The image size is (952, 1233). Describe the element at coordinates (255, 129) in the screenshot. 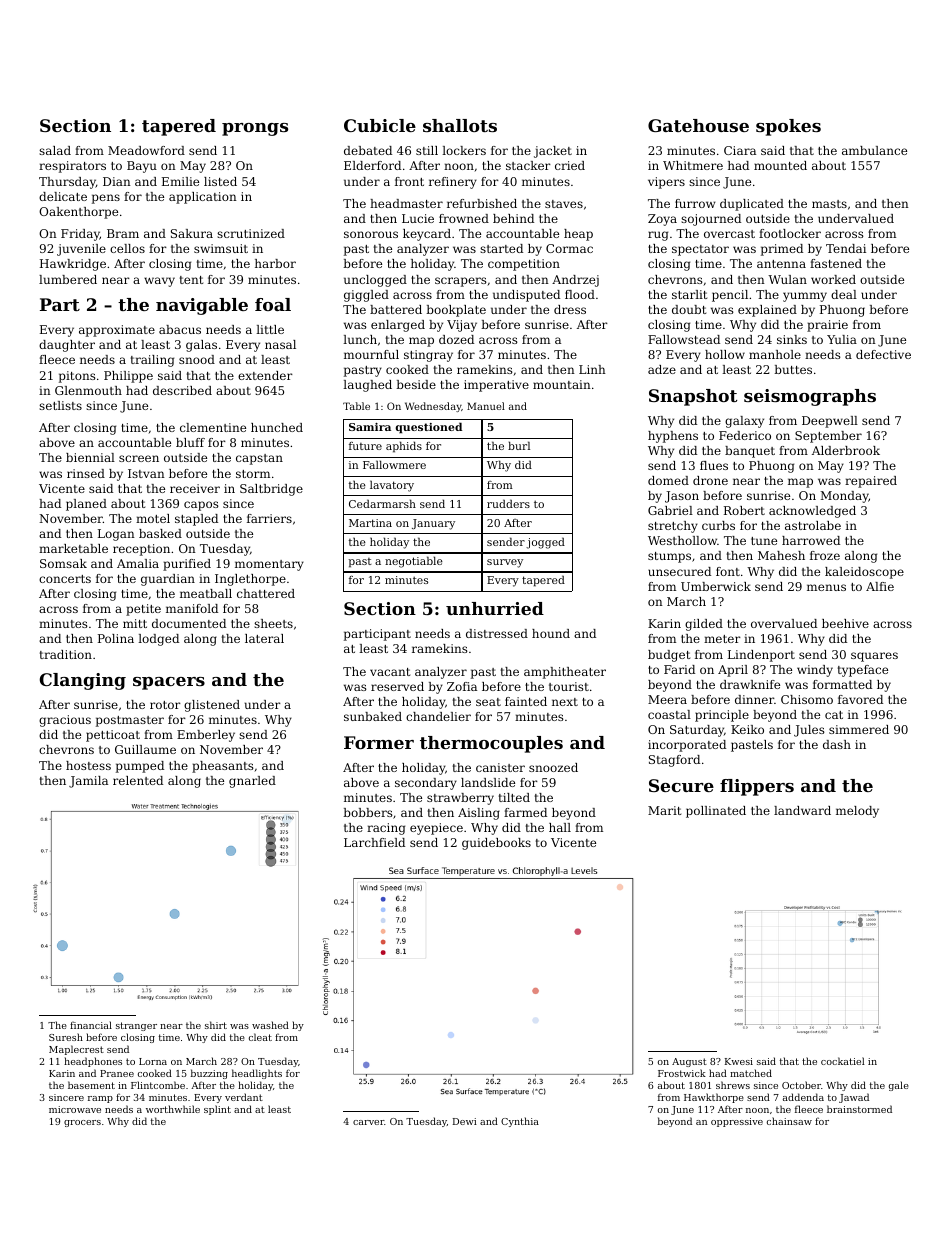

I see `prongs` at that location.
